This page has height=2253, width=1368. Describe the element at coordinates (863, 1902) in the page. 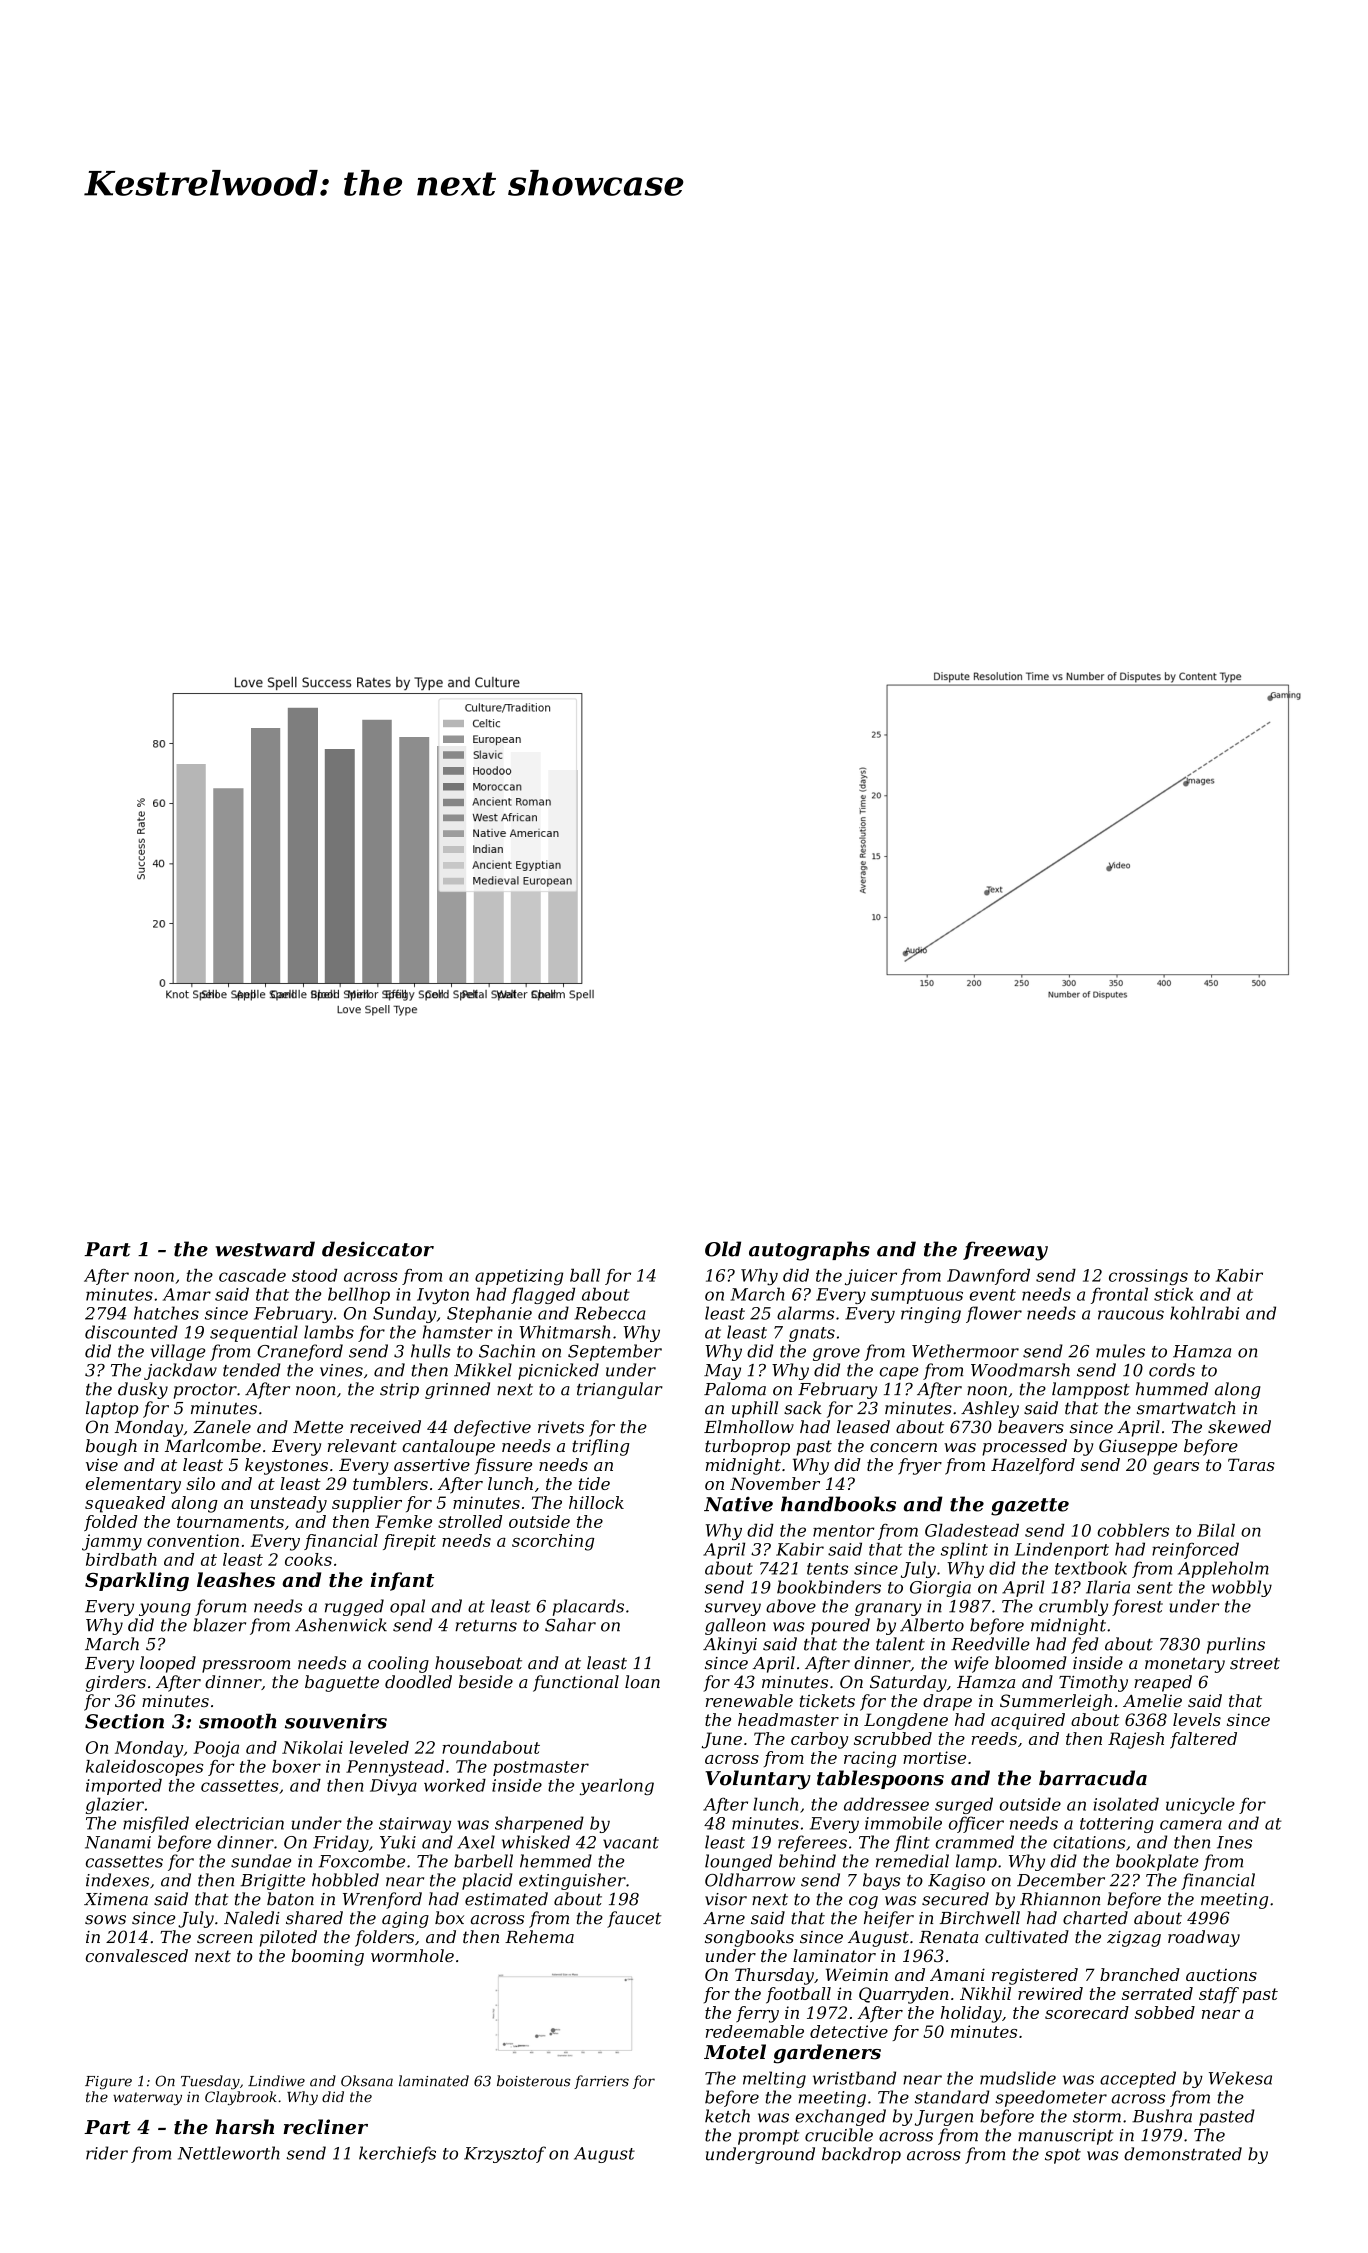

I see `cog` at that location.
